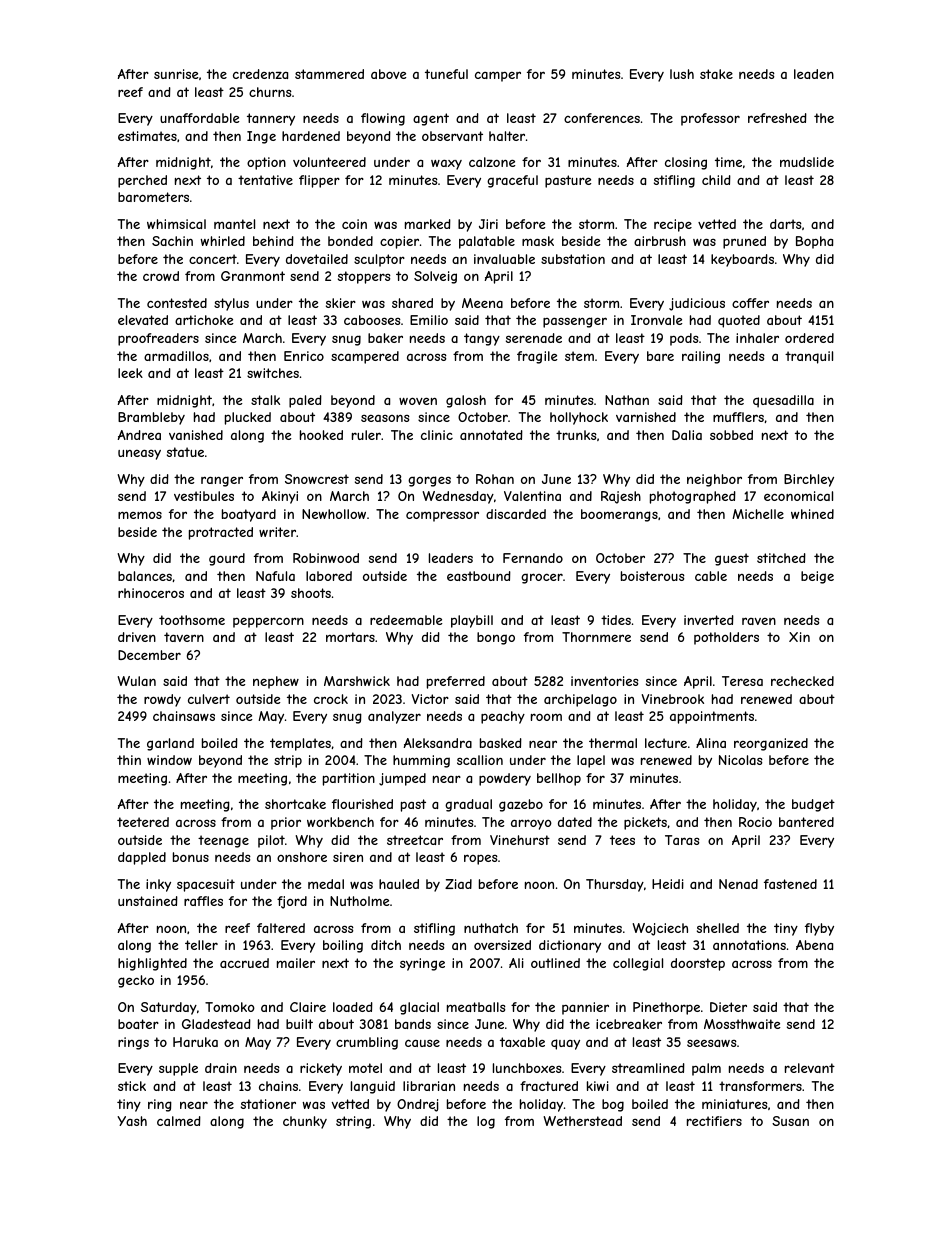  What do you see at coordinates (418, 401) in the image?
I see `woven` at bounding box center [418, 401].
